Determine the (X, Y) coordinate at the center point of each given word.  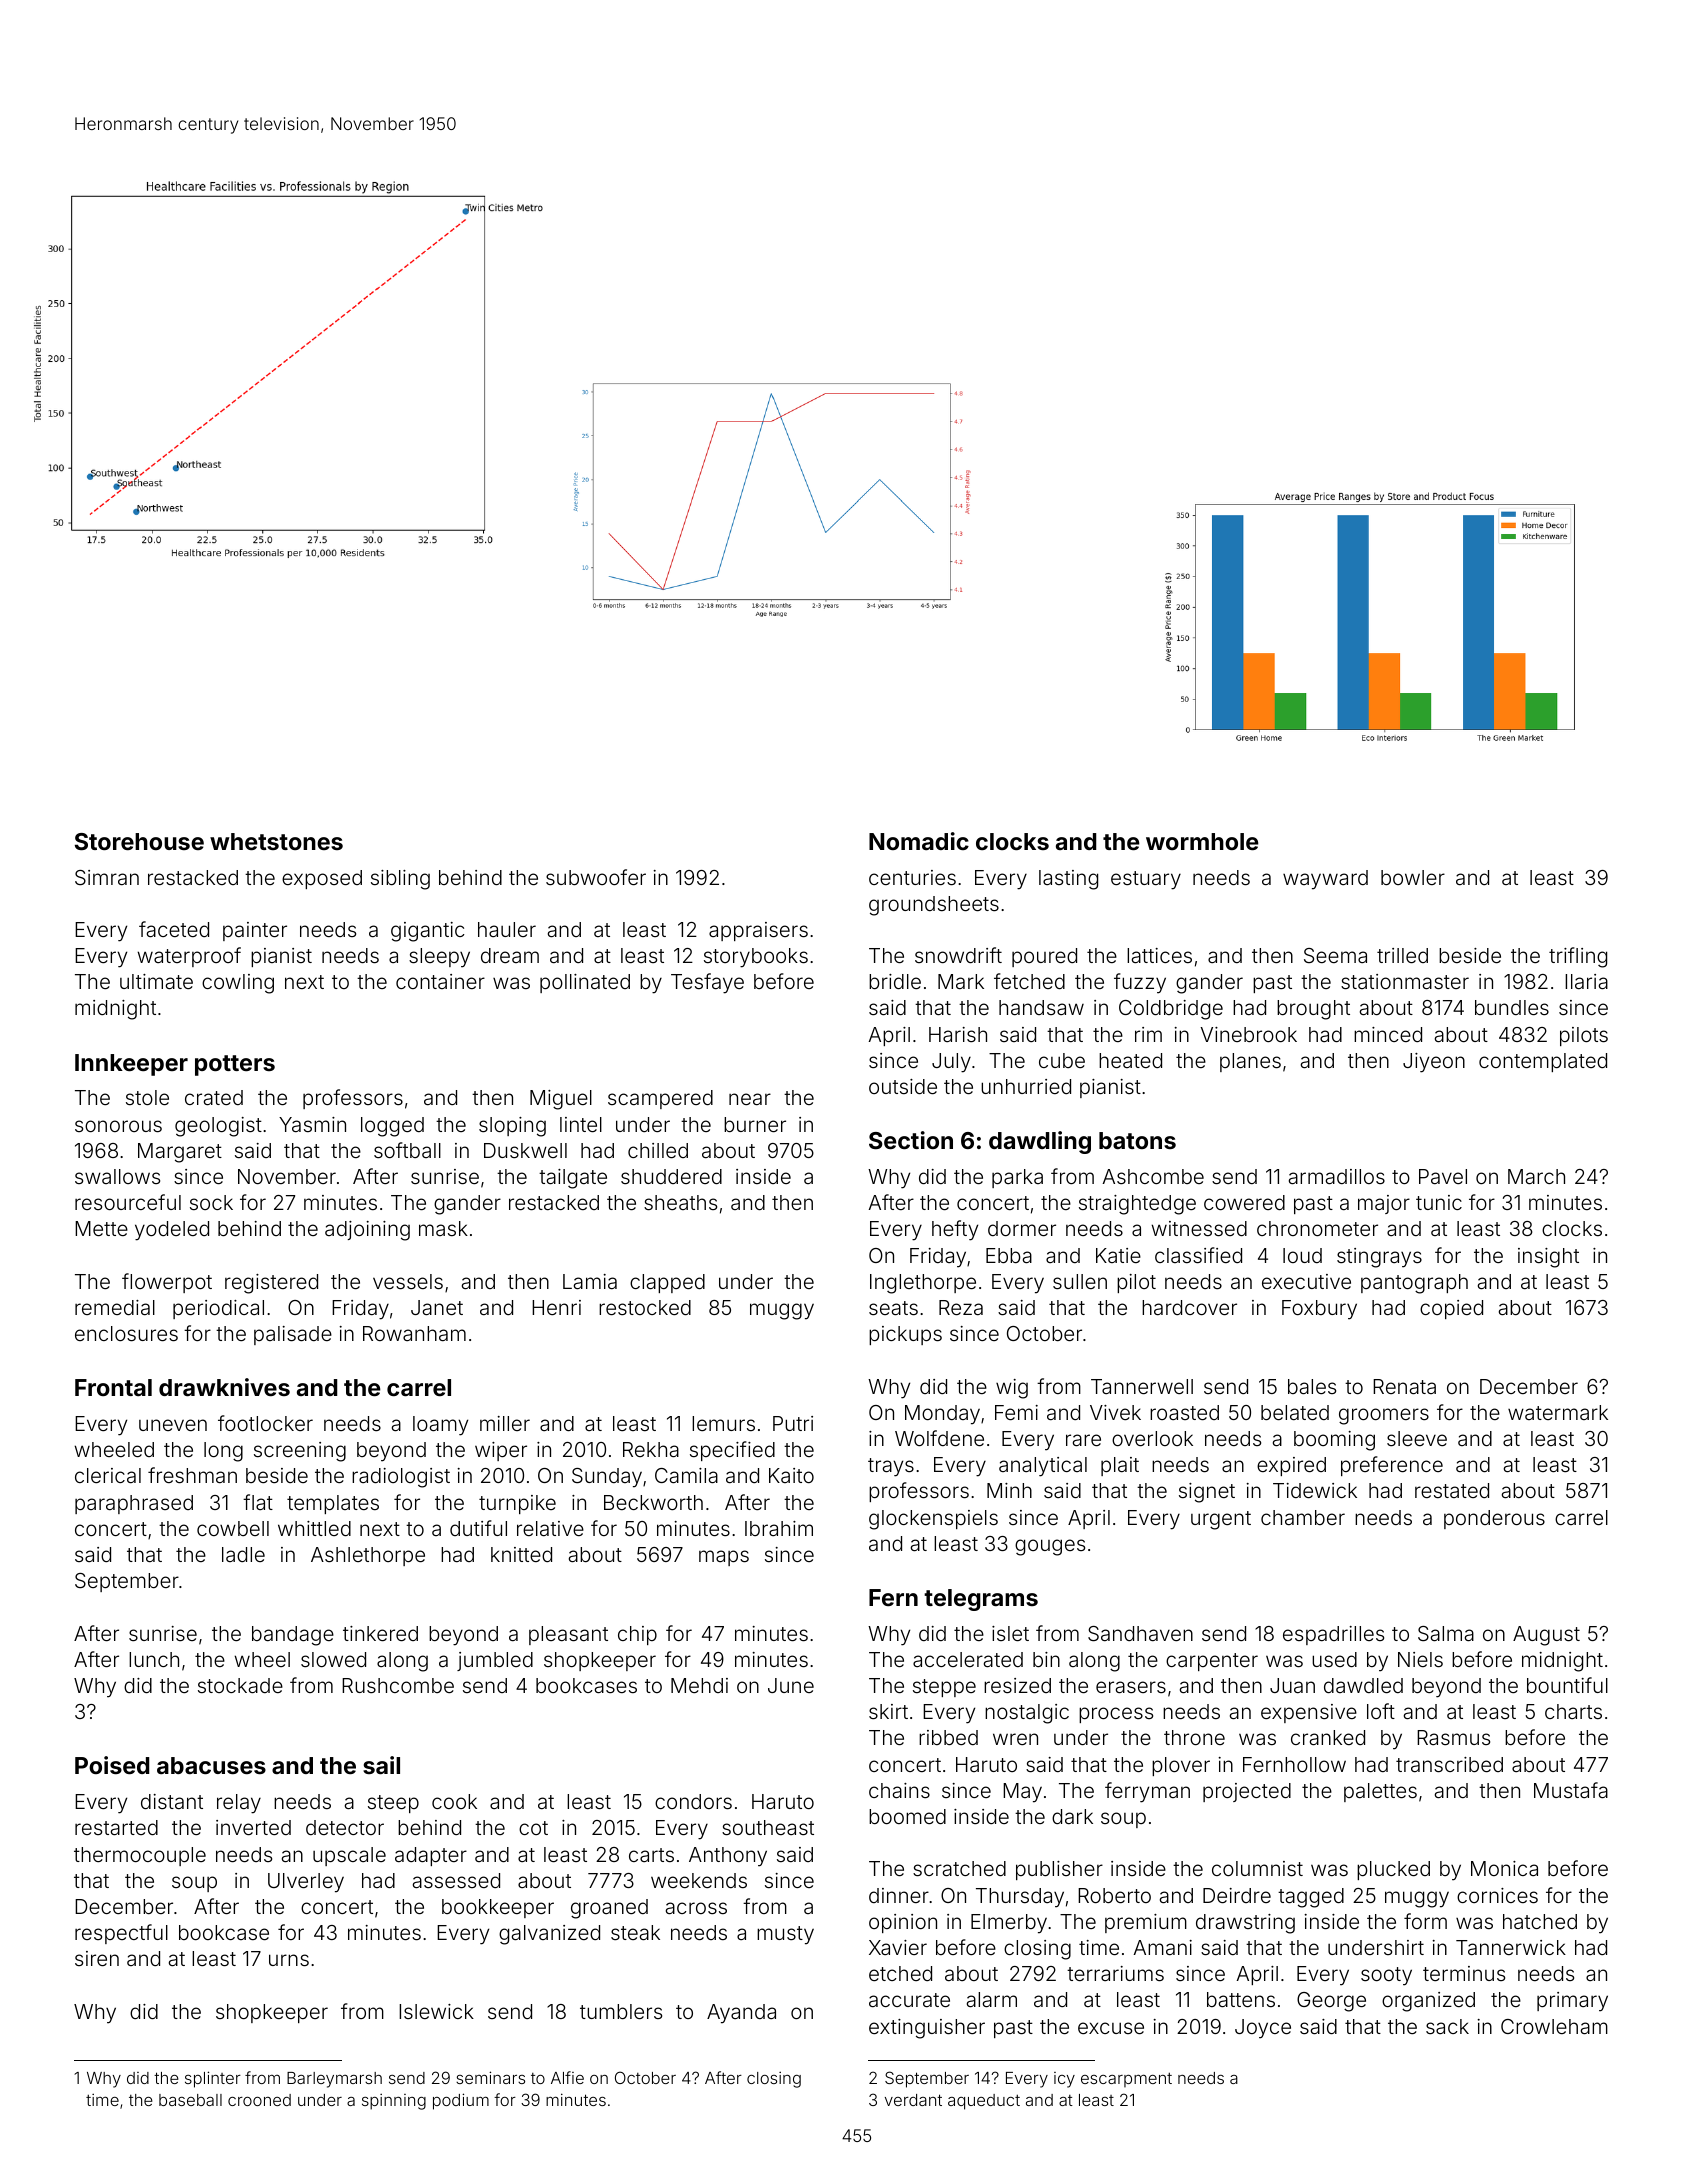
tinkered (380, 1633)
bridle (895, 981)
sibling (400, 880)
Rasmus (1453, 1737)
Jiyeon (1434, 1063)
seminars (490, 2077)
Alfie (567, 2077)
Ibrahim (779, 1528)
